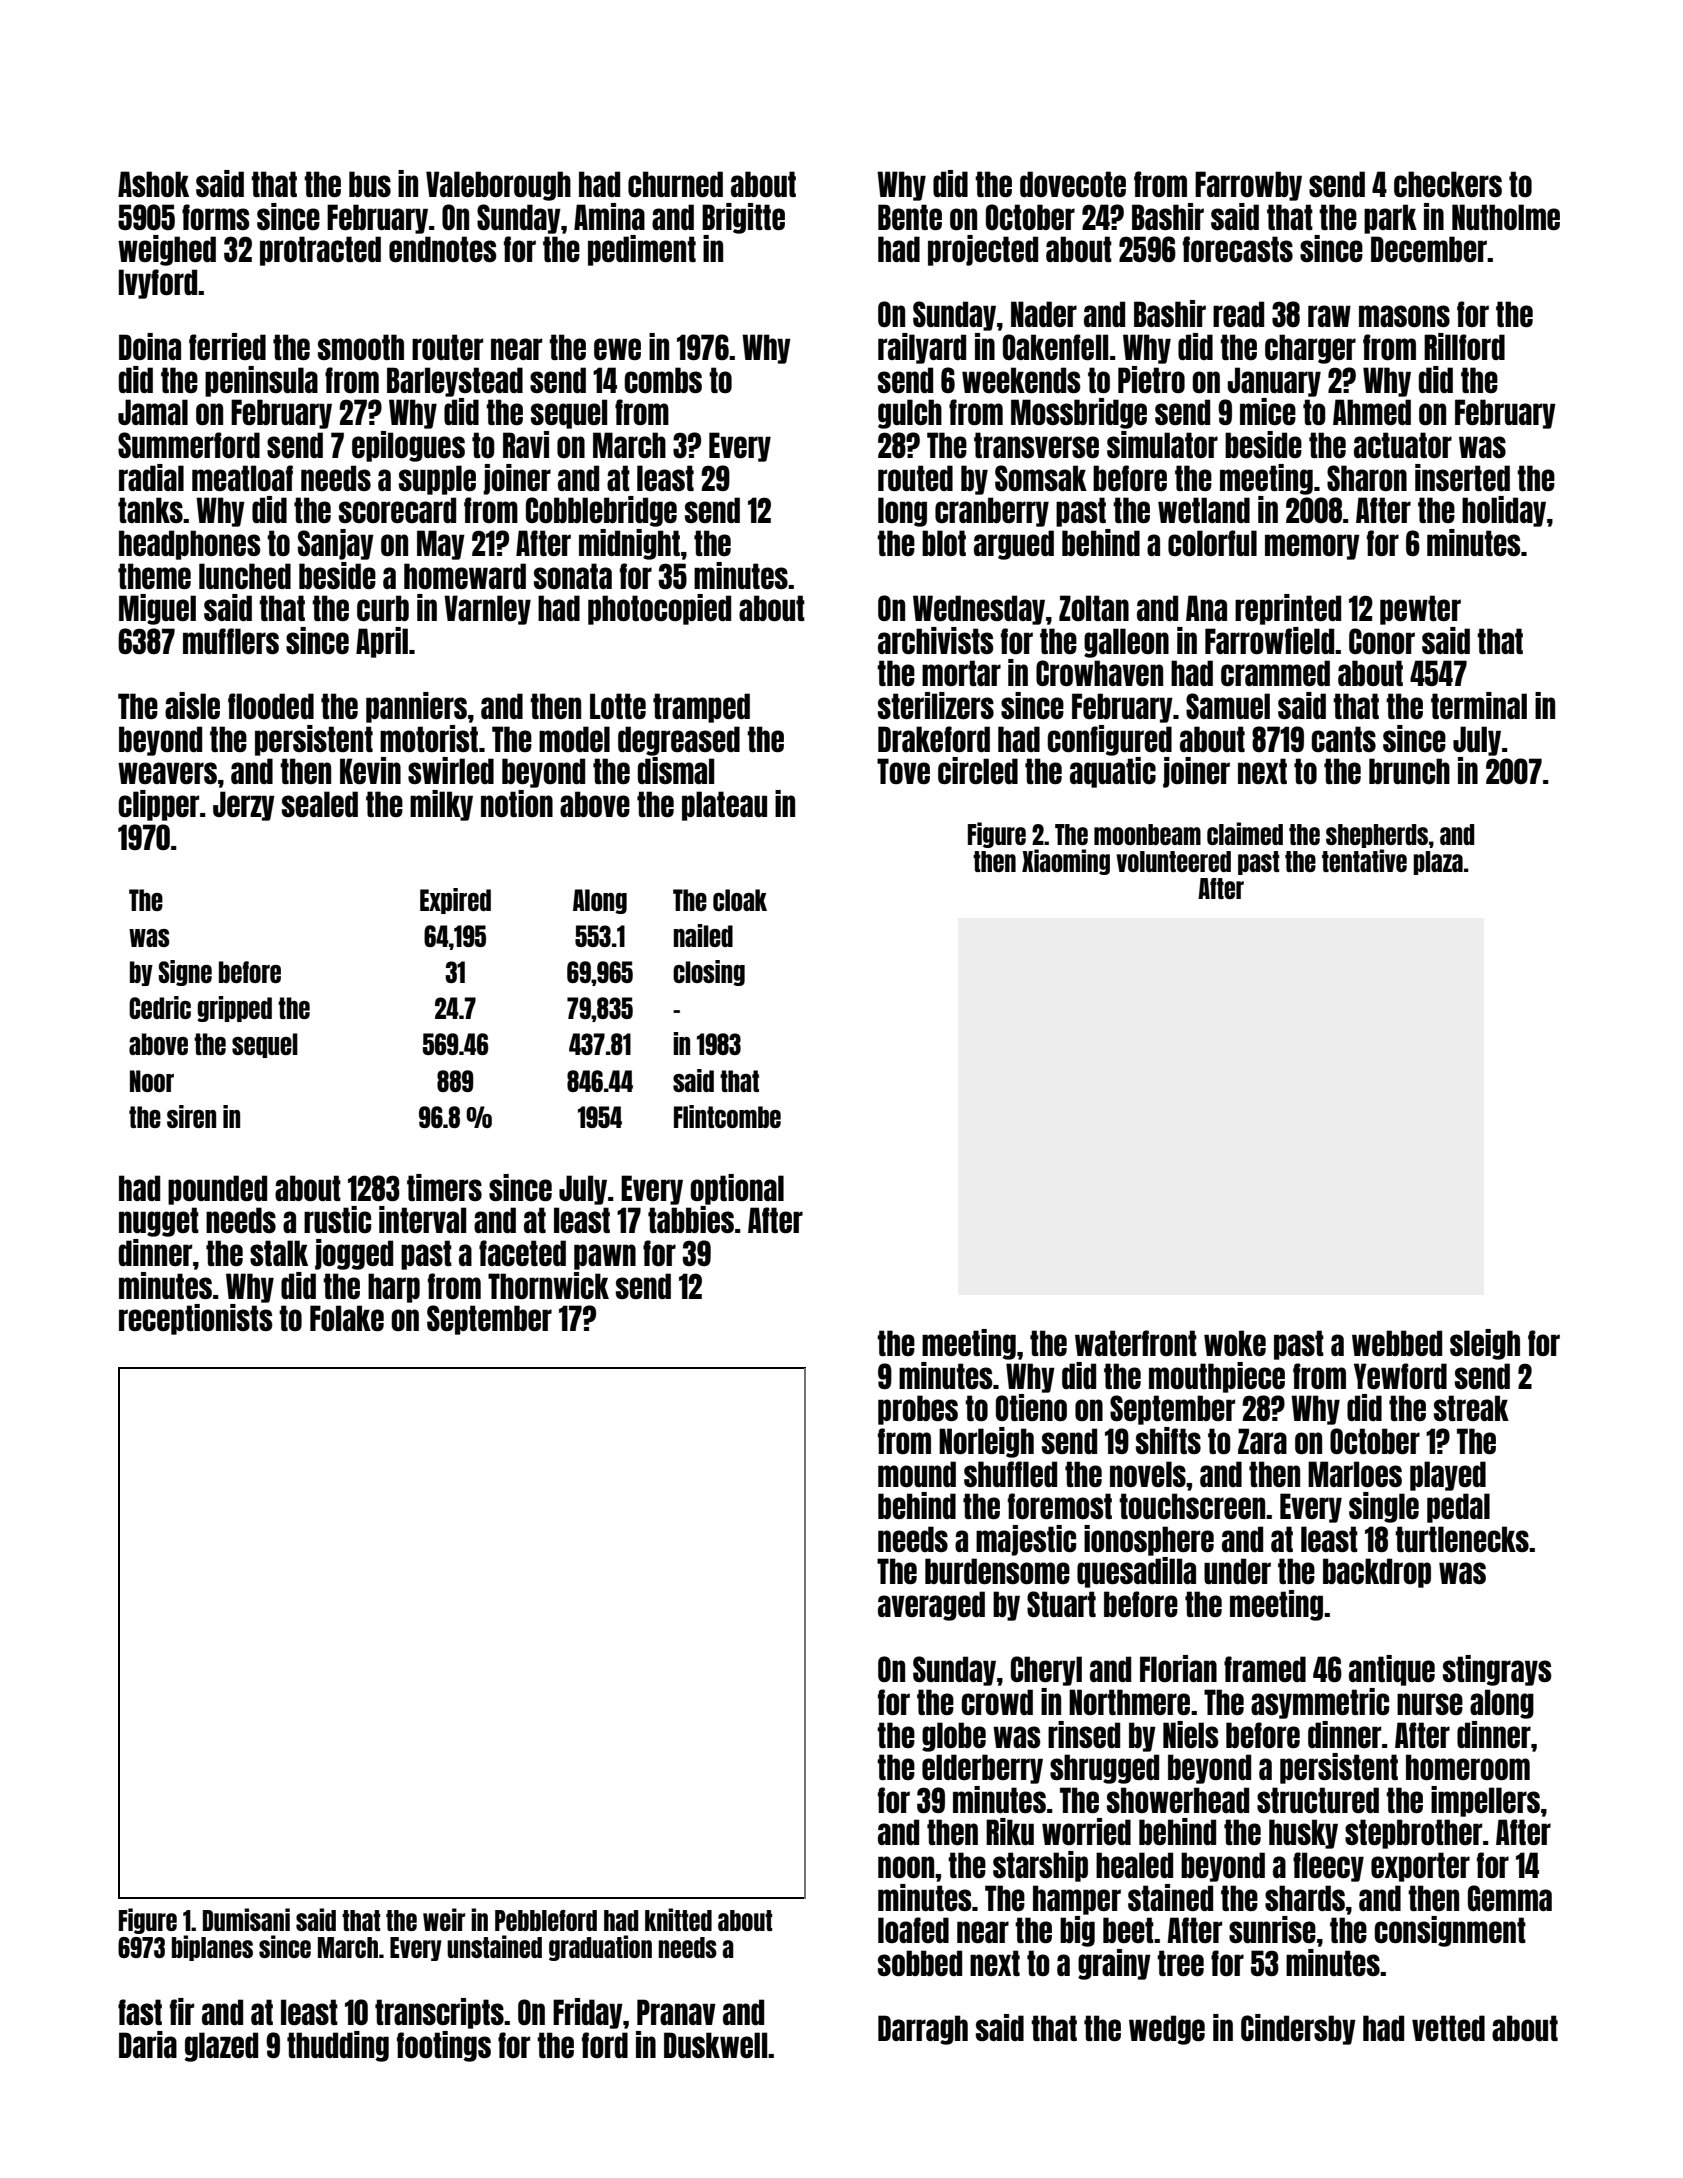  I want to click on Cedric, so click(160, 1007).
